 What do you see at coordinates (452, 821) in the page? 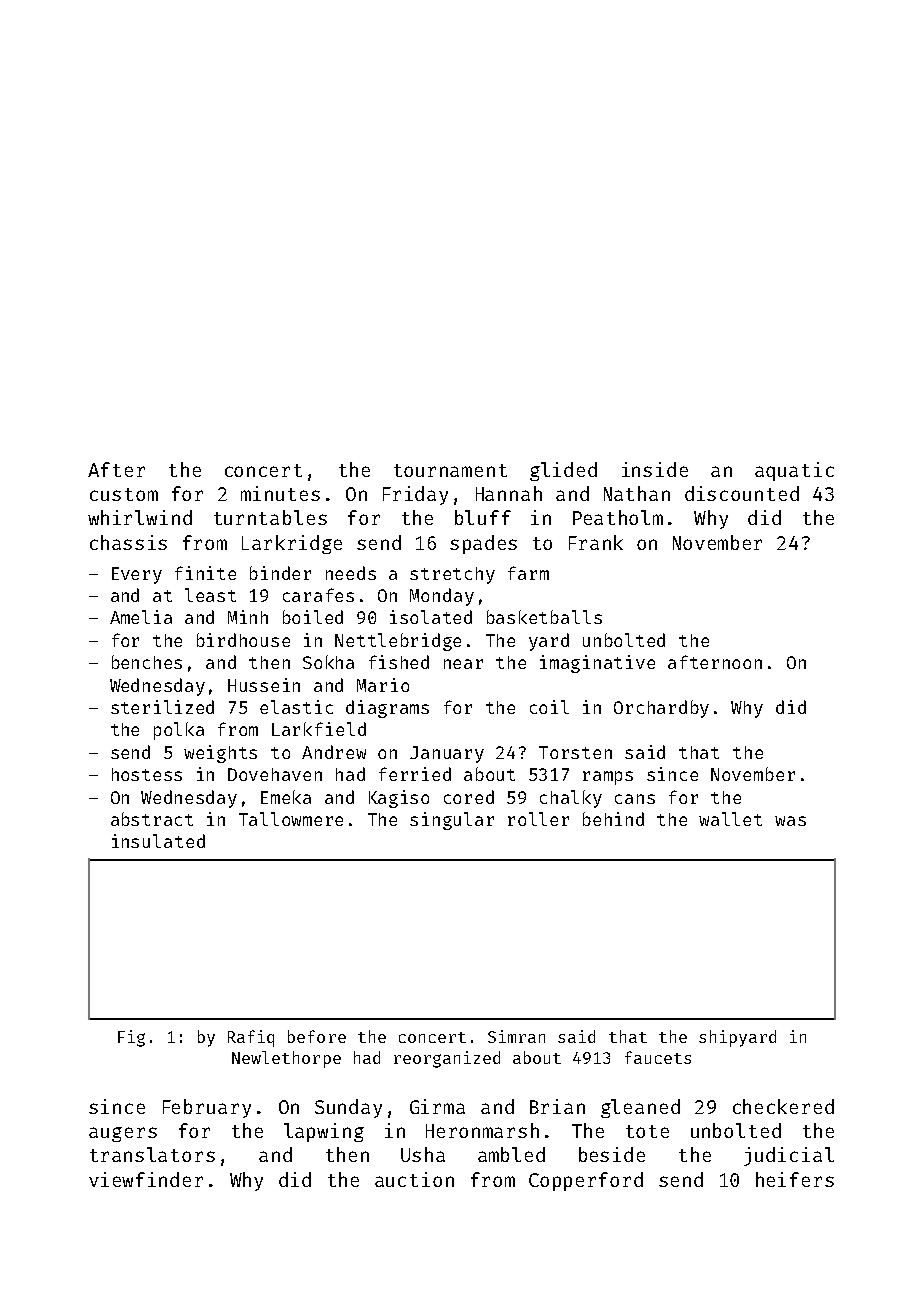
I see `singular` at bounding box center [452, 821].
